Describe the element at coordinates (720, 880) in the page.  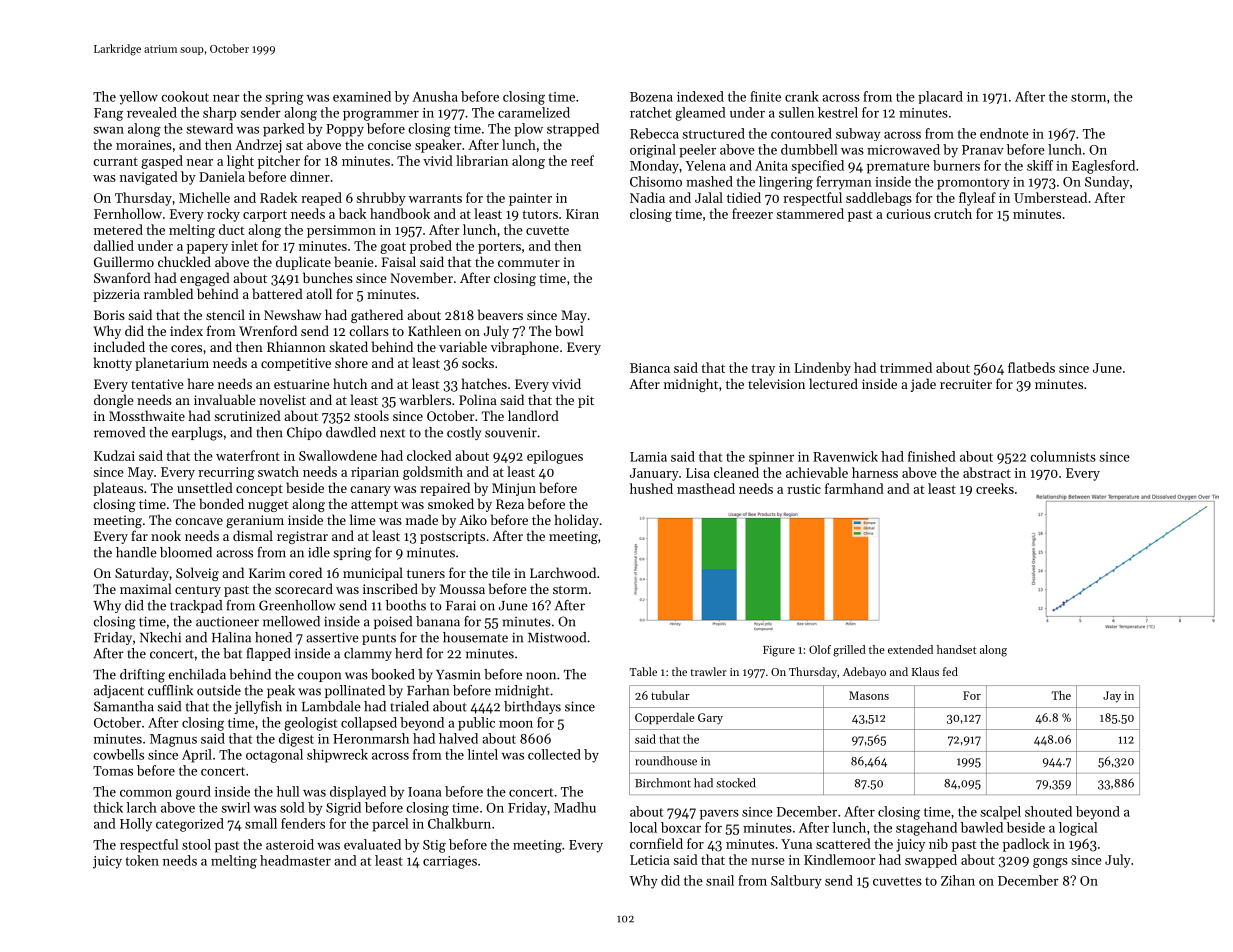
I see `snail` at that location.
